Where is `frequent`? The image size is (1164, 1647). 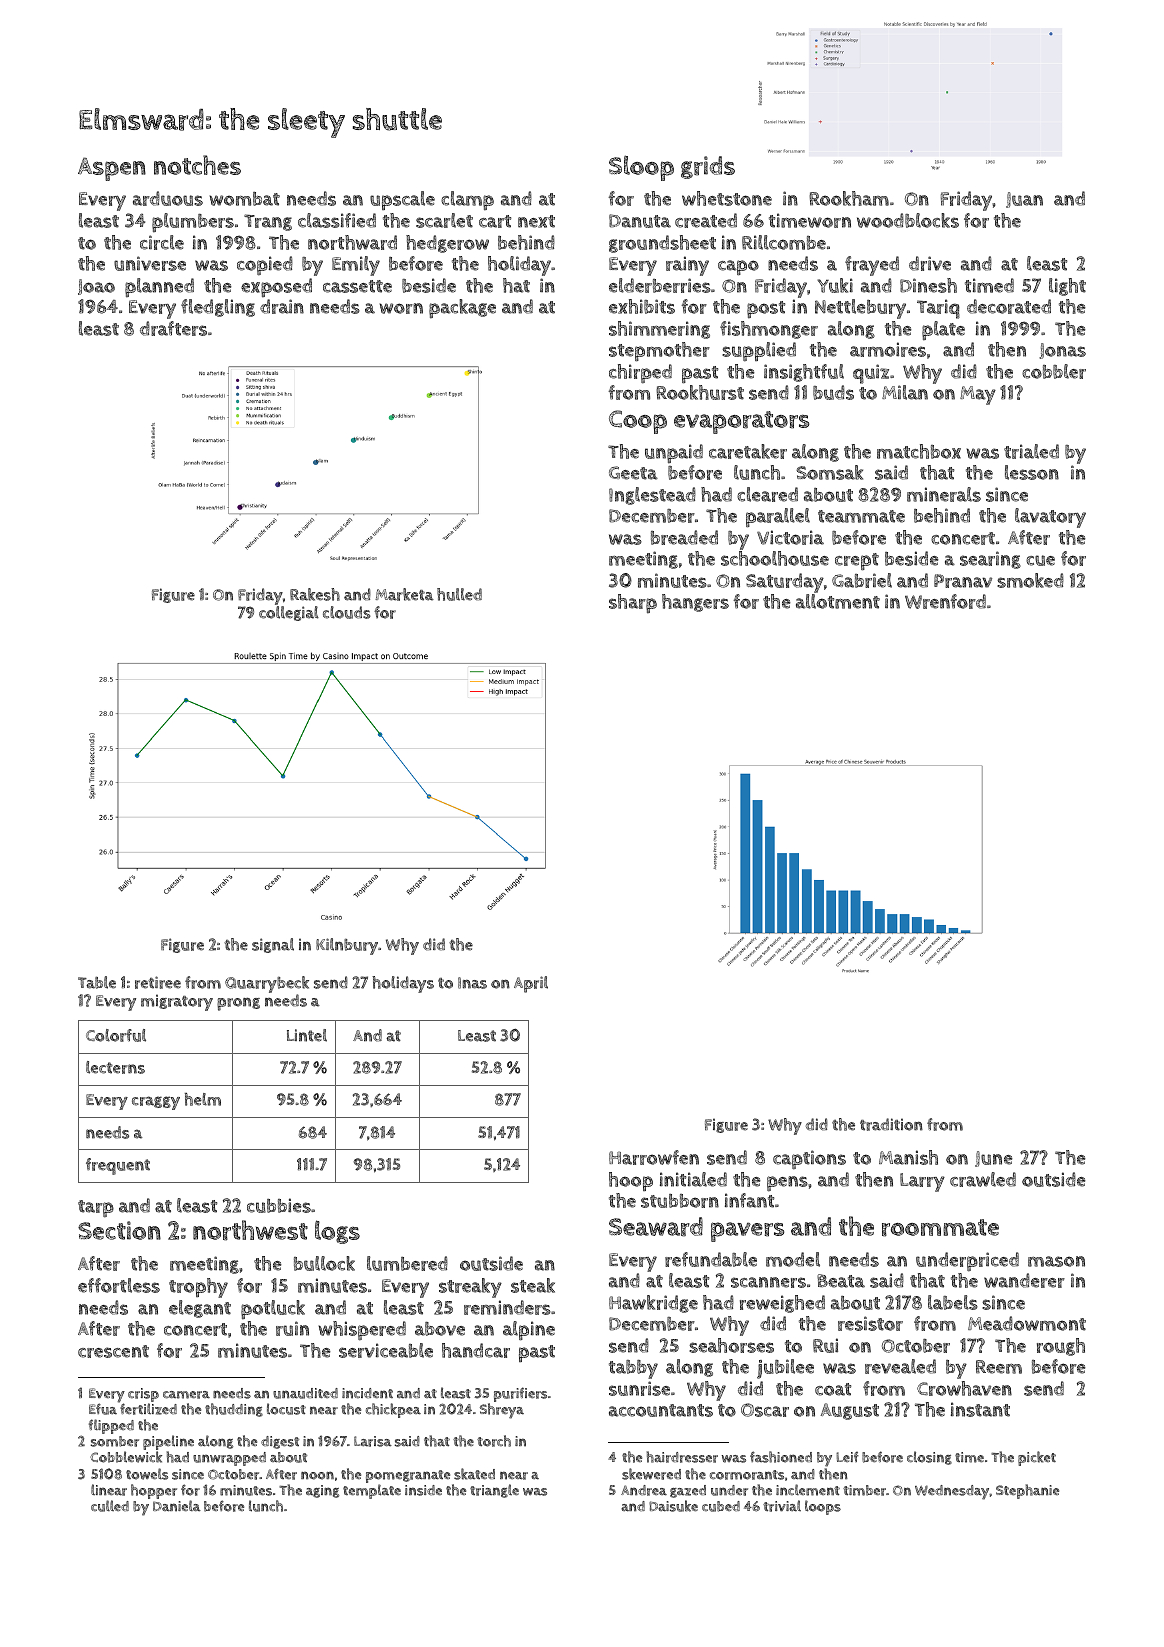 frequent is located at coordinates (118, 1166).
